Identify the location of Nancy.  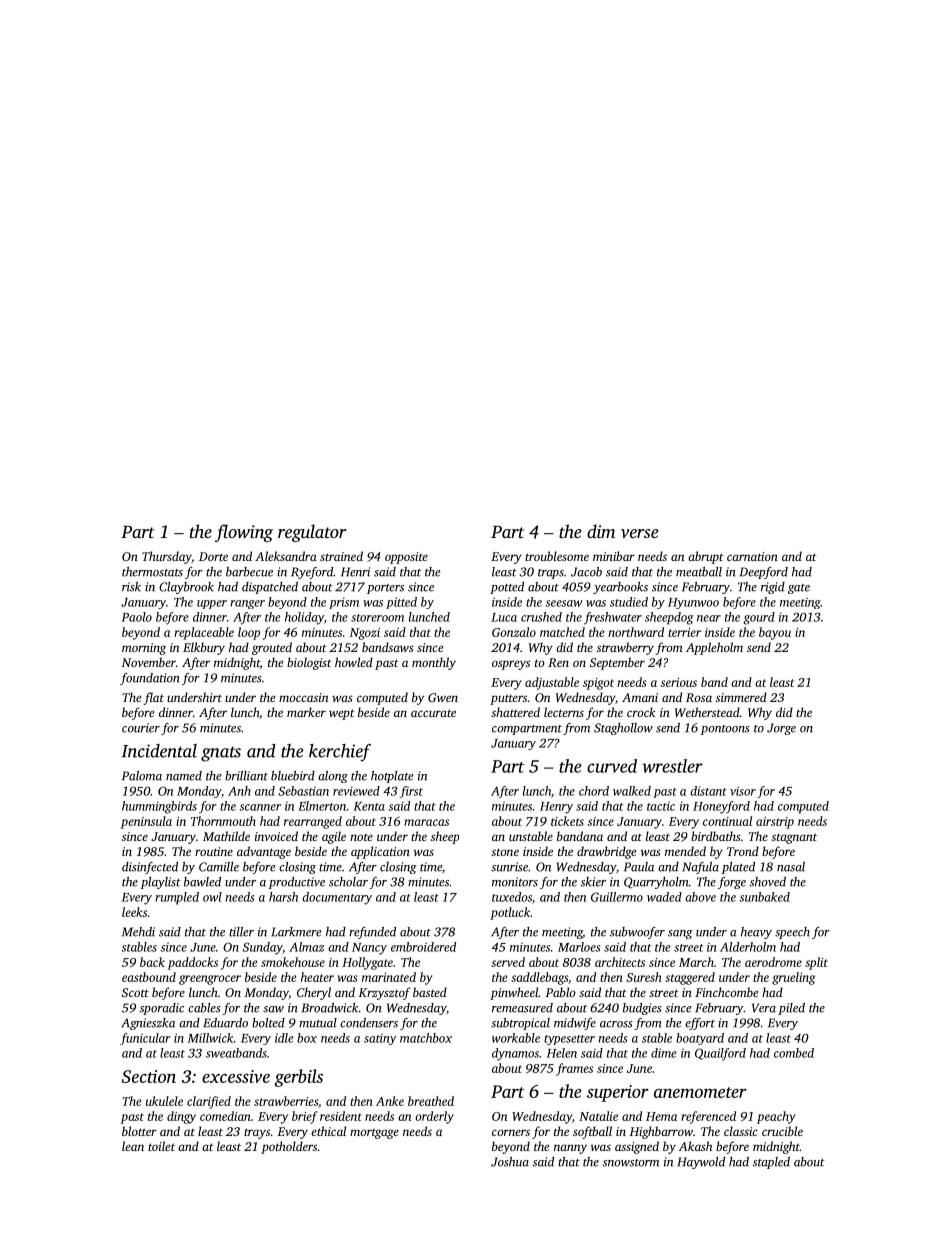
(369, 949).
